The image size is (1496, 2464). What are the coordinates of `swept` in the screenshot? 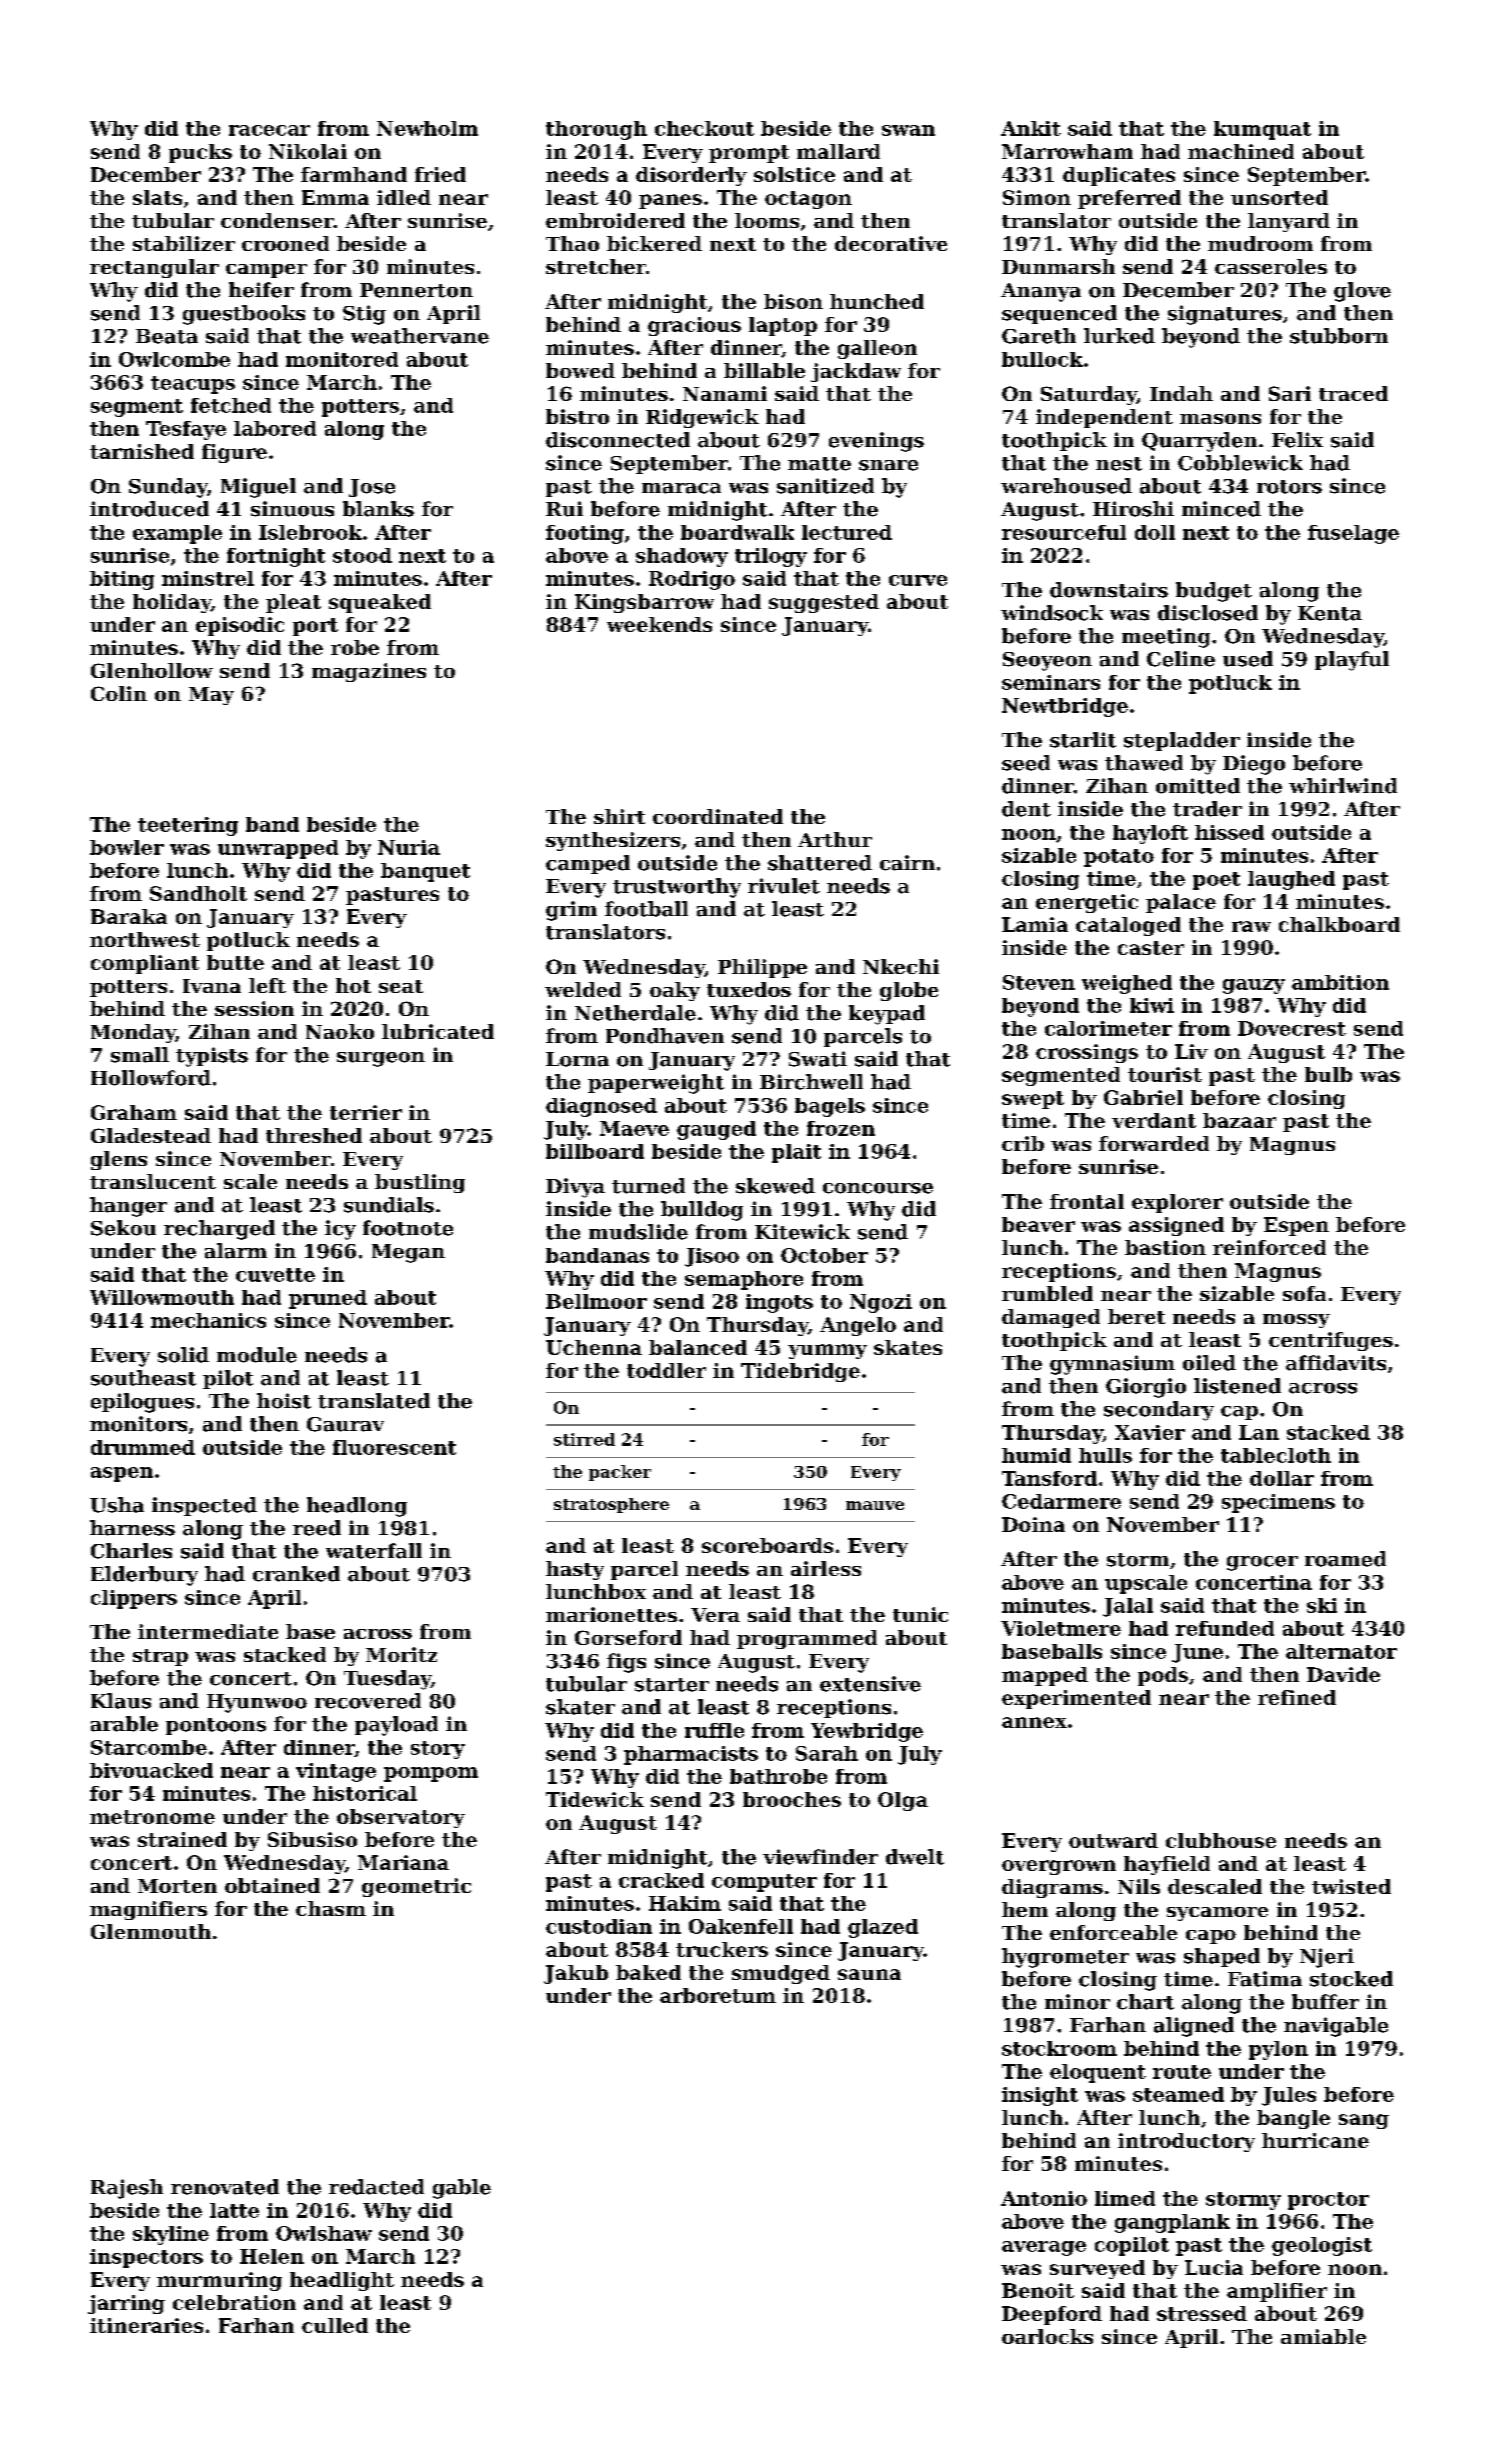 It's located at (1033, 1100).
